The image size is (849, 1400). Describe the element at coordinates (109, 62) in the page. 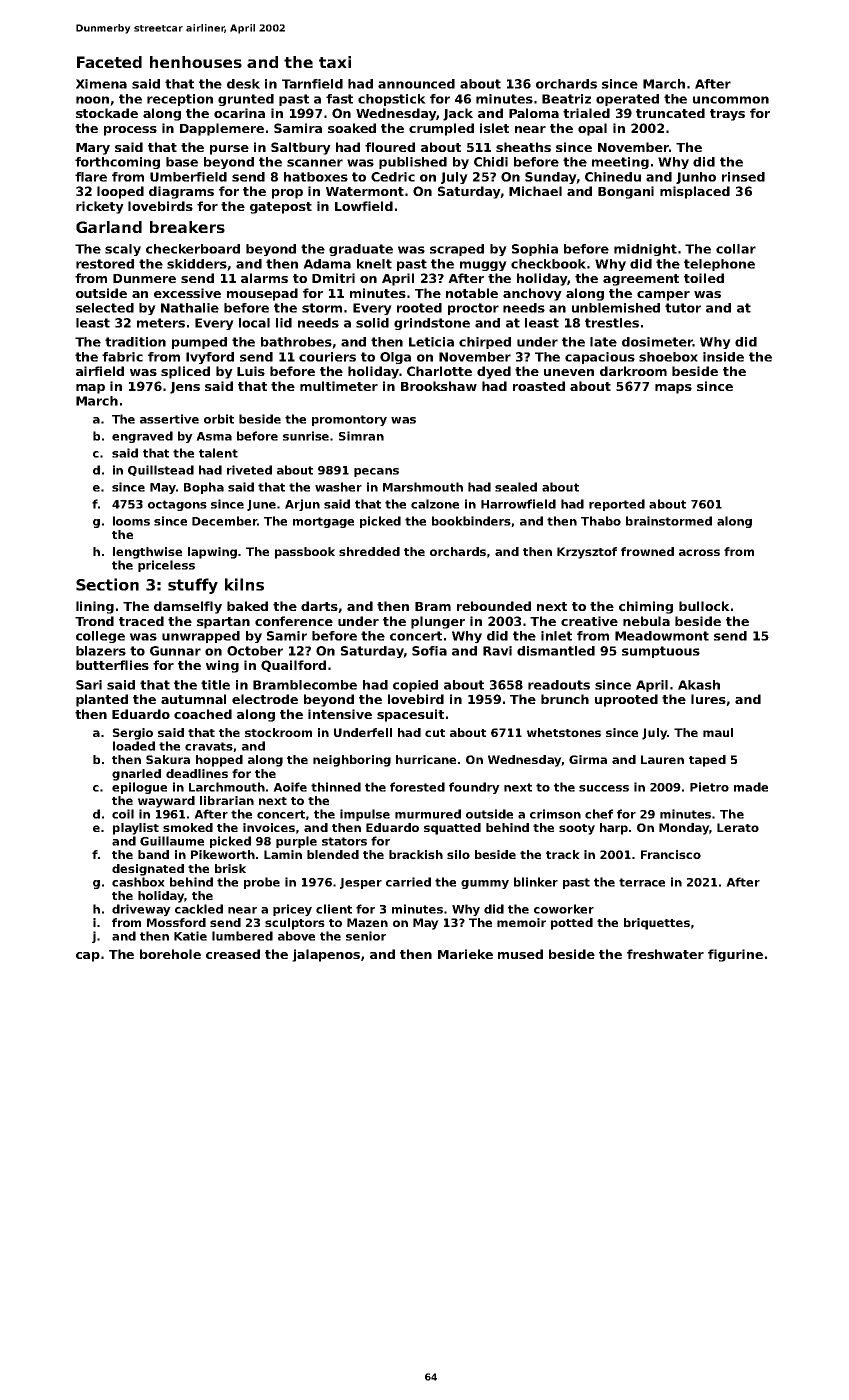

I see `Faceted` at that location.
